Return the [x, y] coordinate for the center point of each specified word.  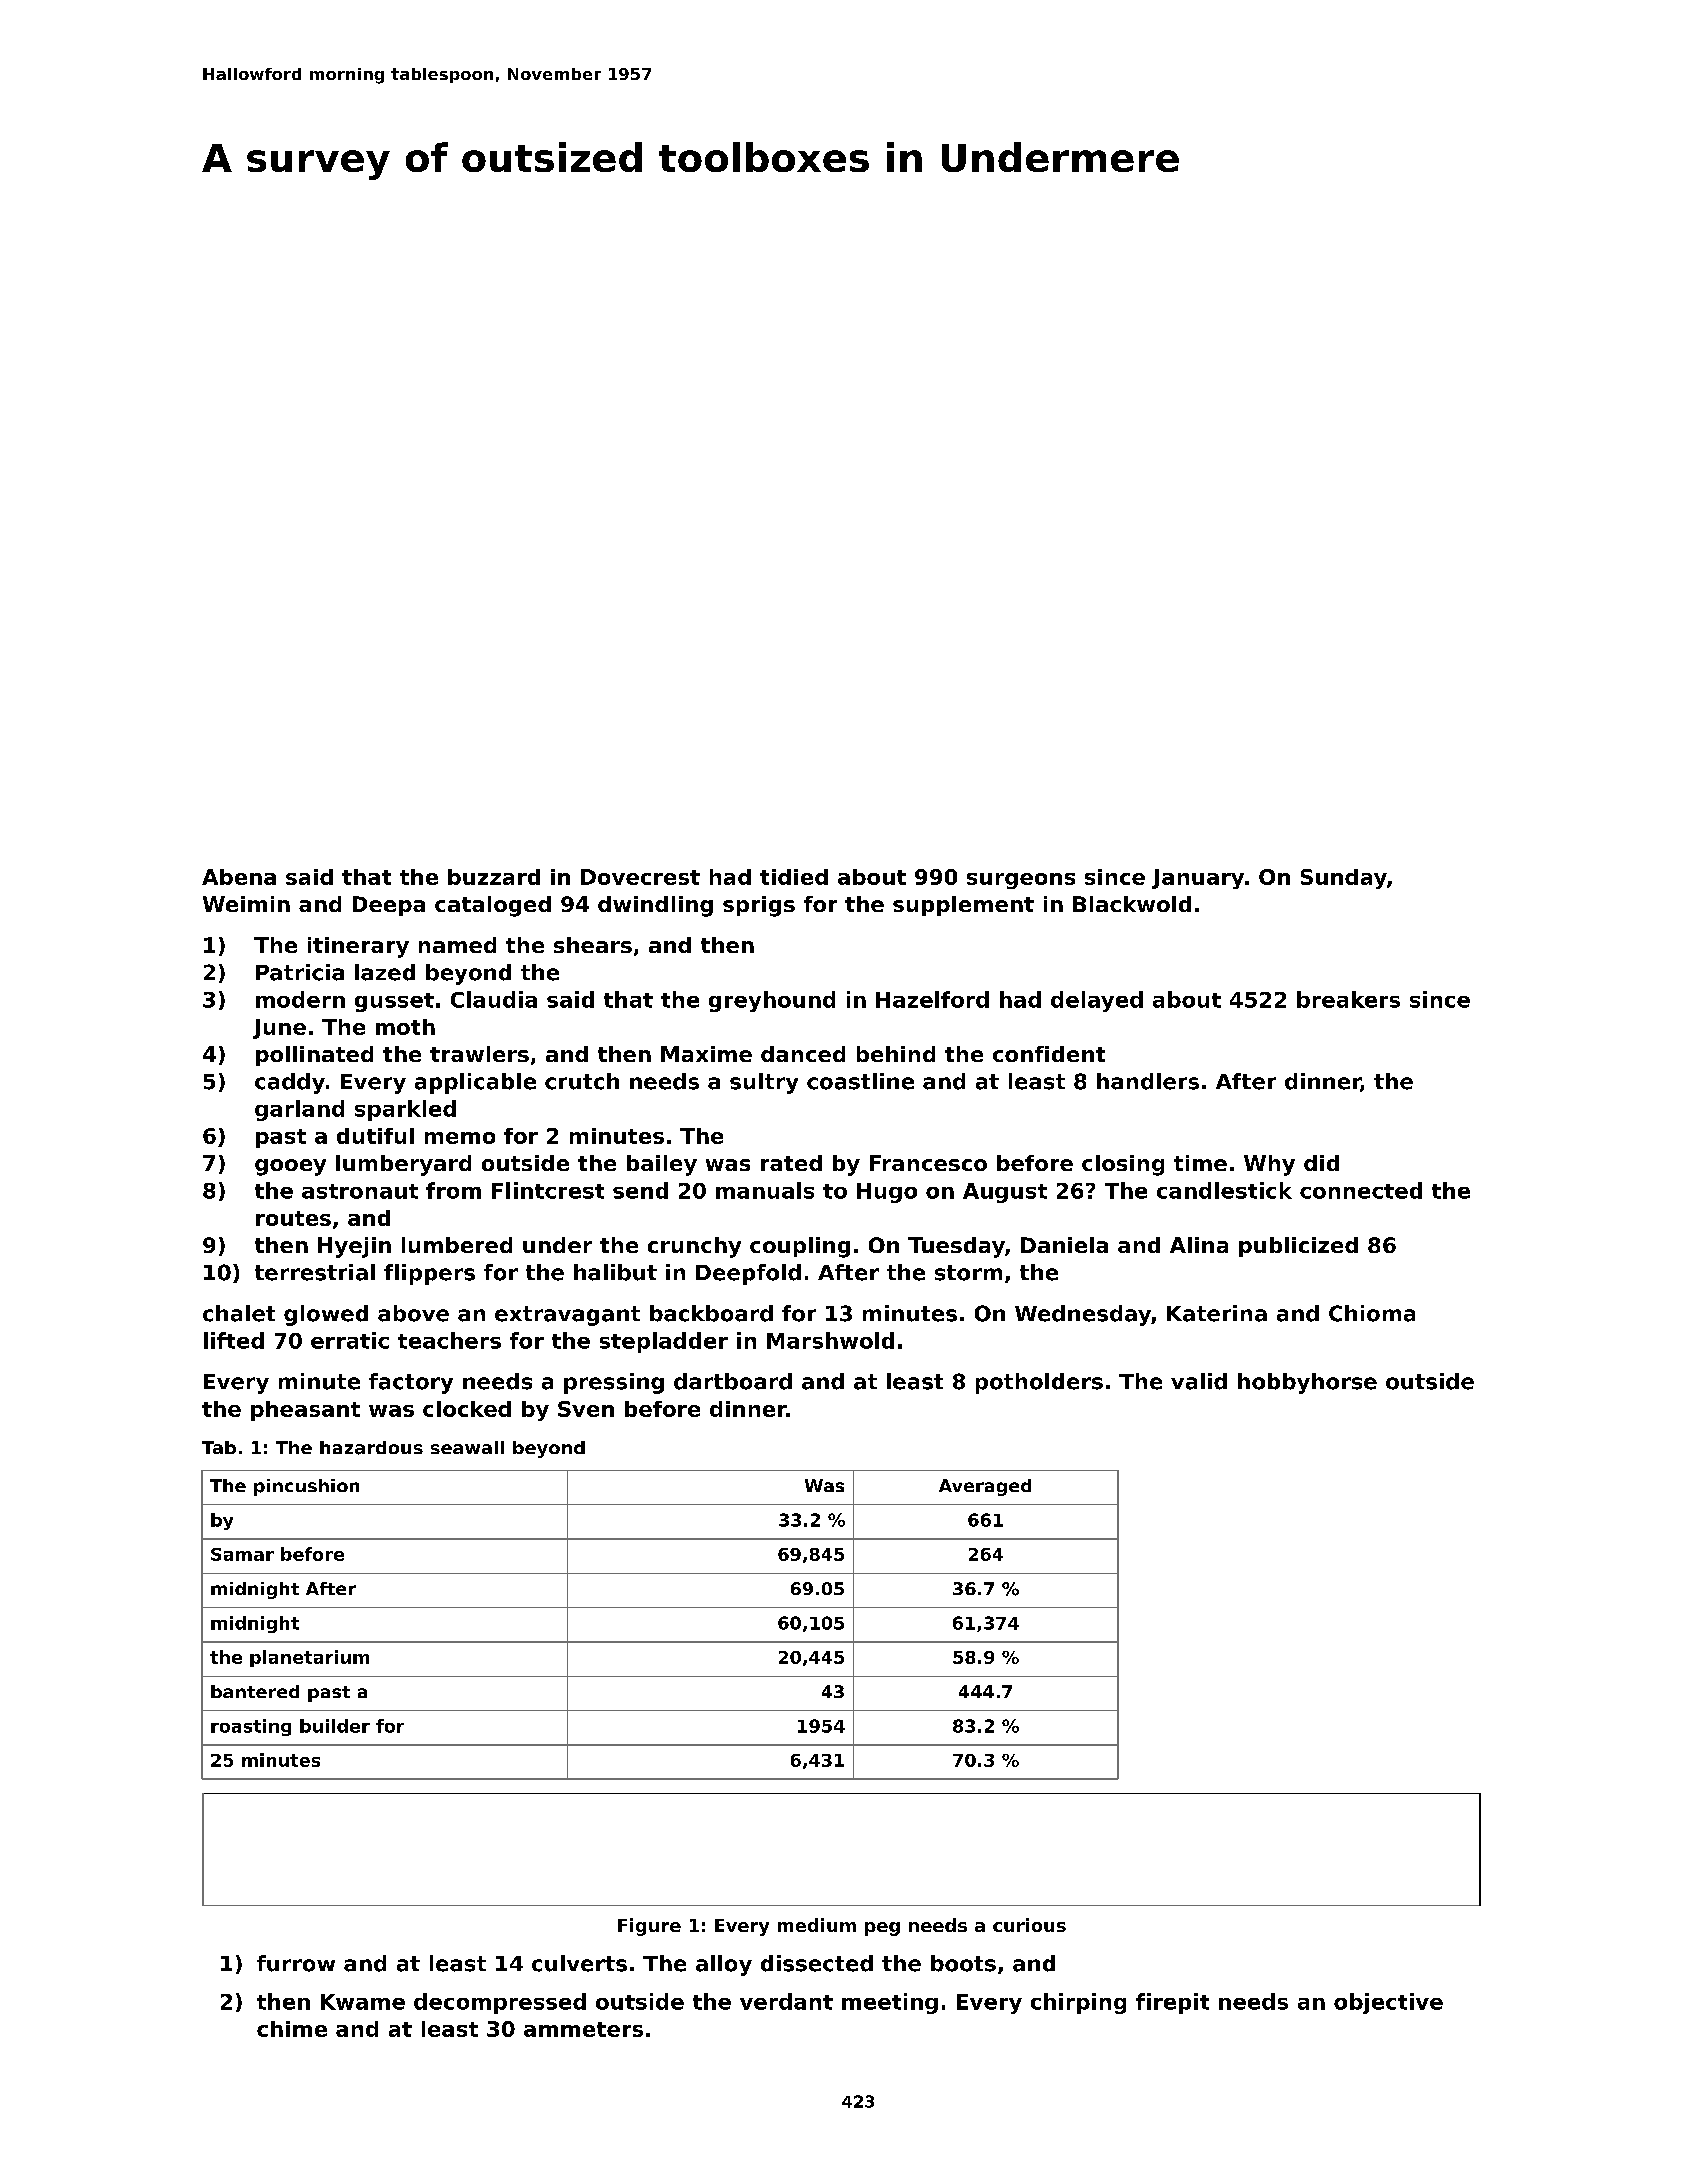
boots [963, 1963]
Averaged [985, 1487]
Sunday [1344, 879]
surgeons [1021, 881]
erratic [350, 1340]
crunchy [694, 1247]
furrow [296, 1963]
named [457, 945]
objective [1388, 2003]
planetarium [309, 1658]
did [1321, 1163]
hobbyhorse [1307, 1383]
